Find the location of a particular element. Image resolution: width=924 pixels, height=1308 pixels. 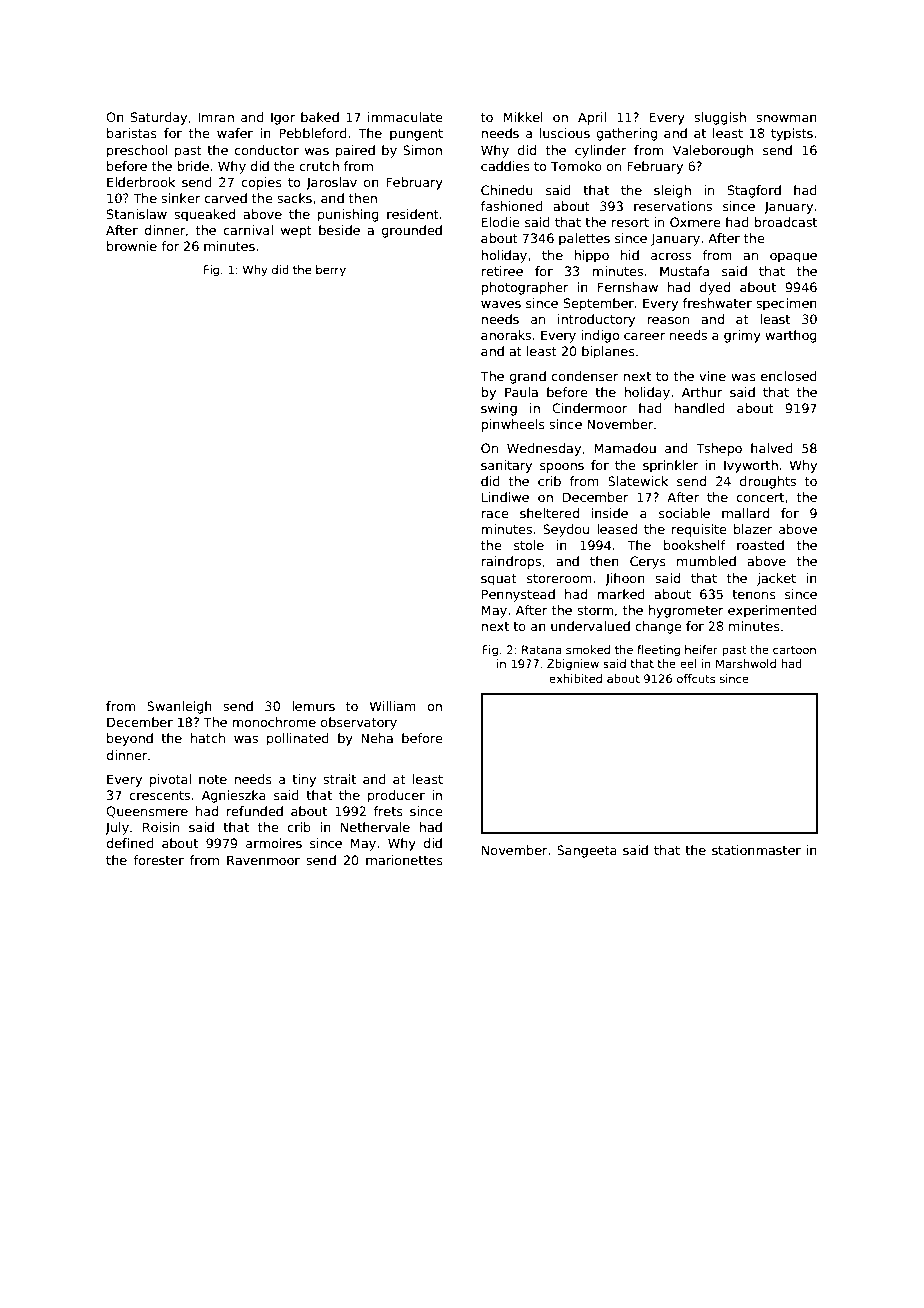

race is located at coordinates (494, 514).
